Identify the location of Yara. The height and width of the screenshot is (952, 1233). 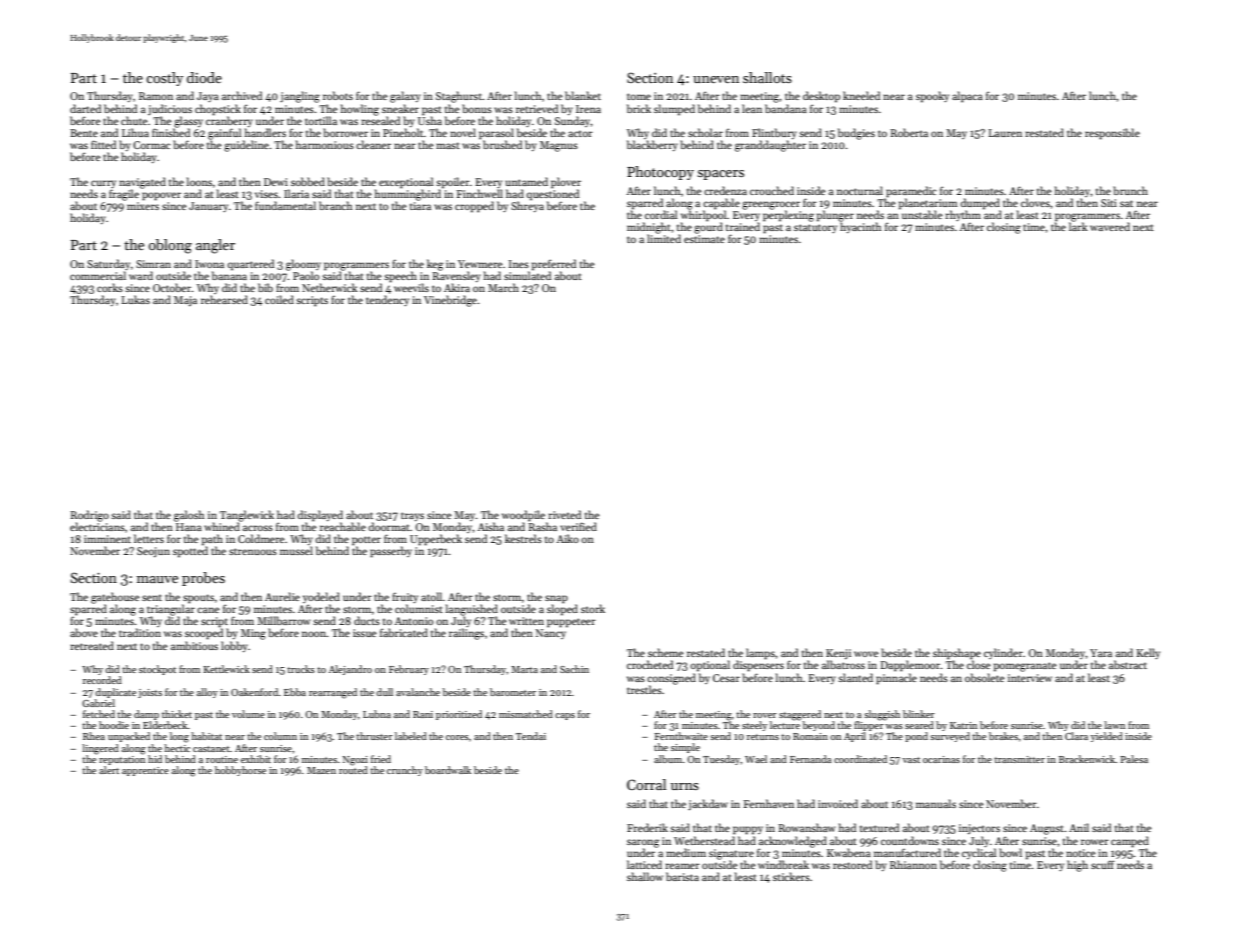
(1101, 653).
